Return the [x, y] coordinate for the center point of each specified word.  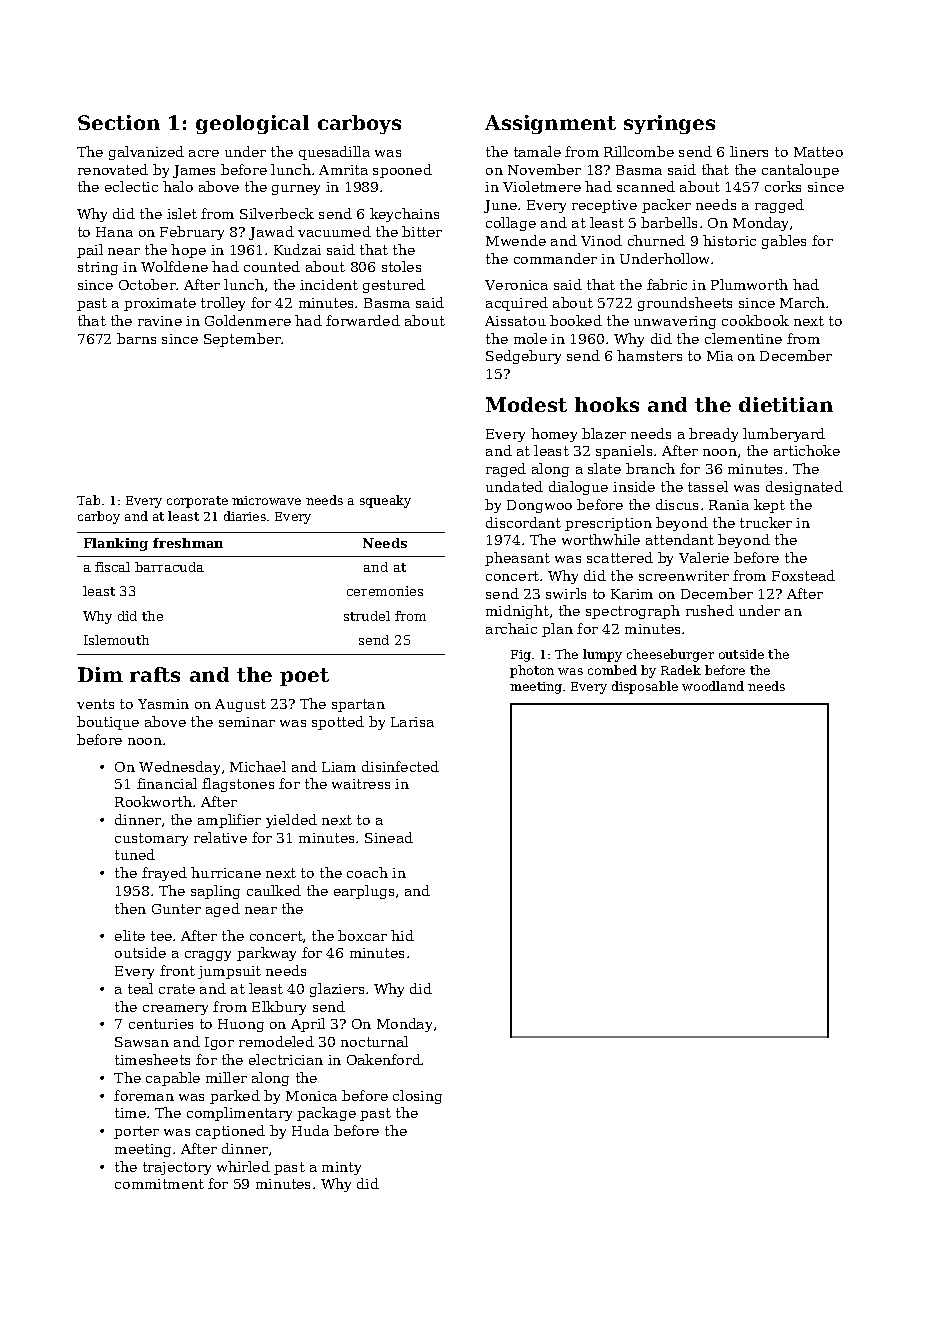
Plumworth [749, 284]
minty [341, 1168]
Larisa [412, 722]
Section [119, 122]
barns [136, 338]
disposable [645, 687]
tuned [135, 854]
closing [417, 1097]
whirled [243, 1166]
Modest [526, 404]
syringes [669, 124]
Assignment [550, 124]
